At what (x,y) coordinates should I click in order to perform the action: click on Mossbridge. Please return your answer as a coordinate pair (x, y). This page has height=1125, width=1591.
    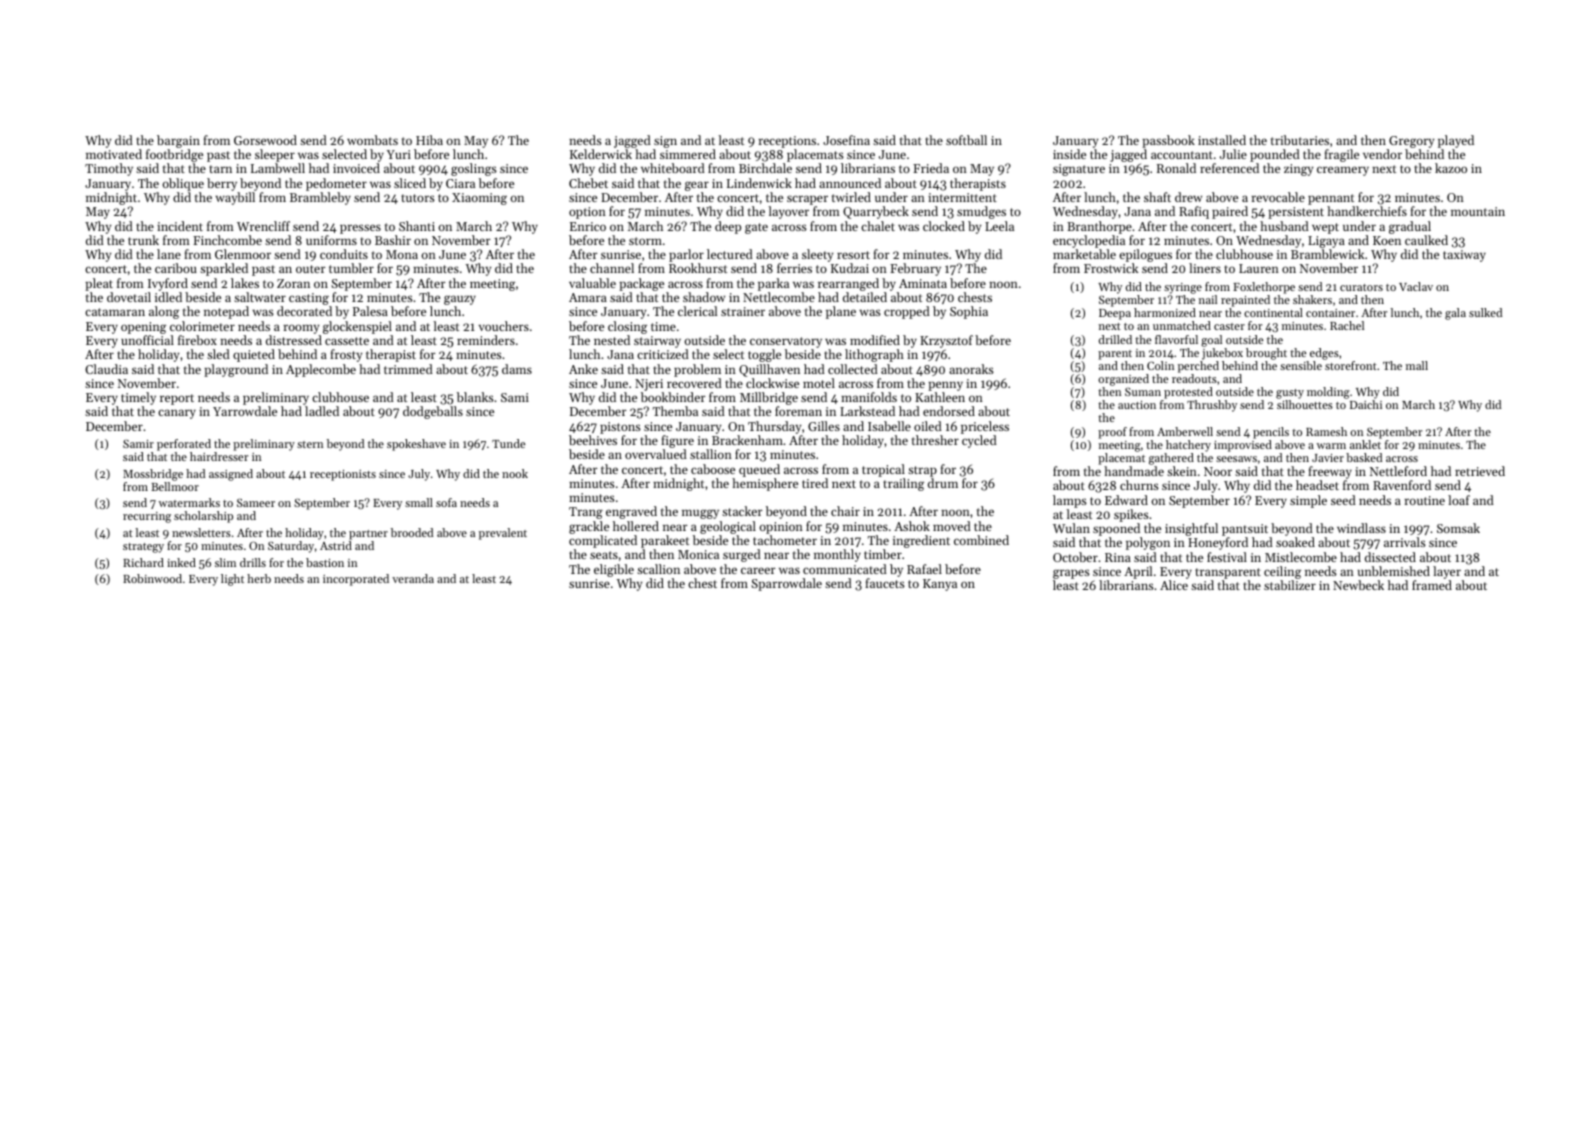
    Looking at the image, I should click on (153, 475).
